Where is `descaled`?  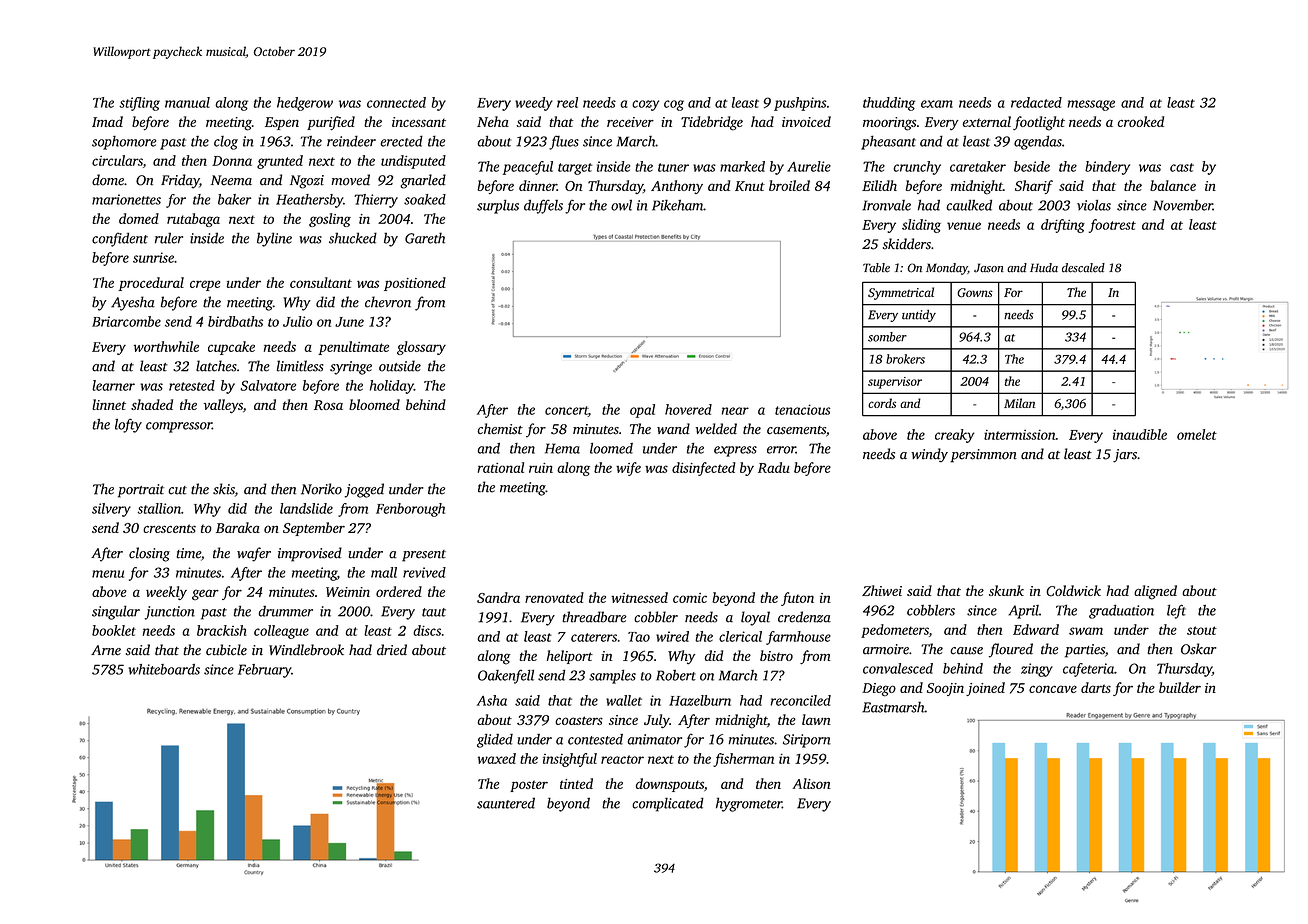
descaled is located at coordinates (1083, 268).
